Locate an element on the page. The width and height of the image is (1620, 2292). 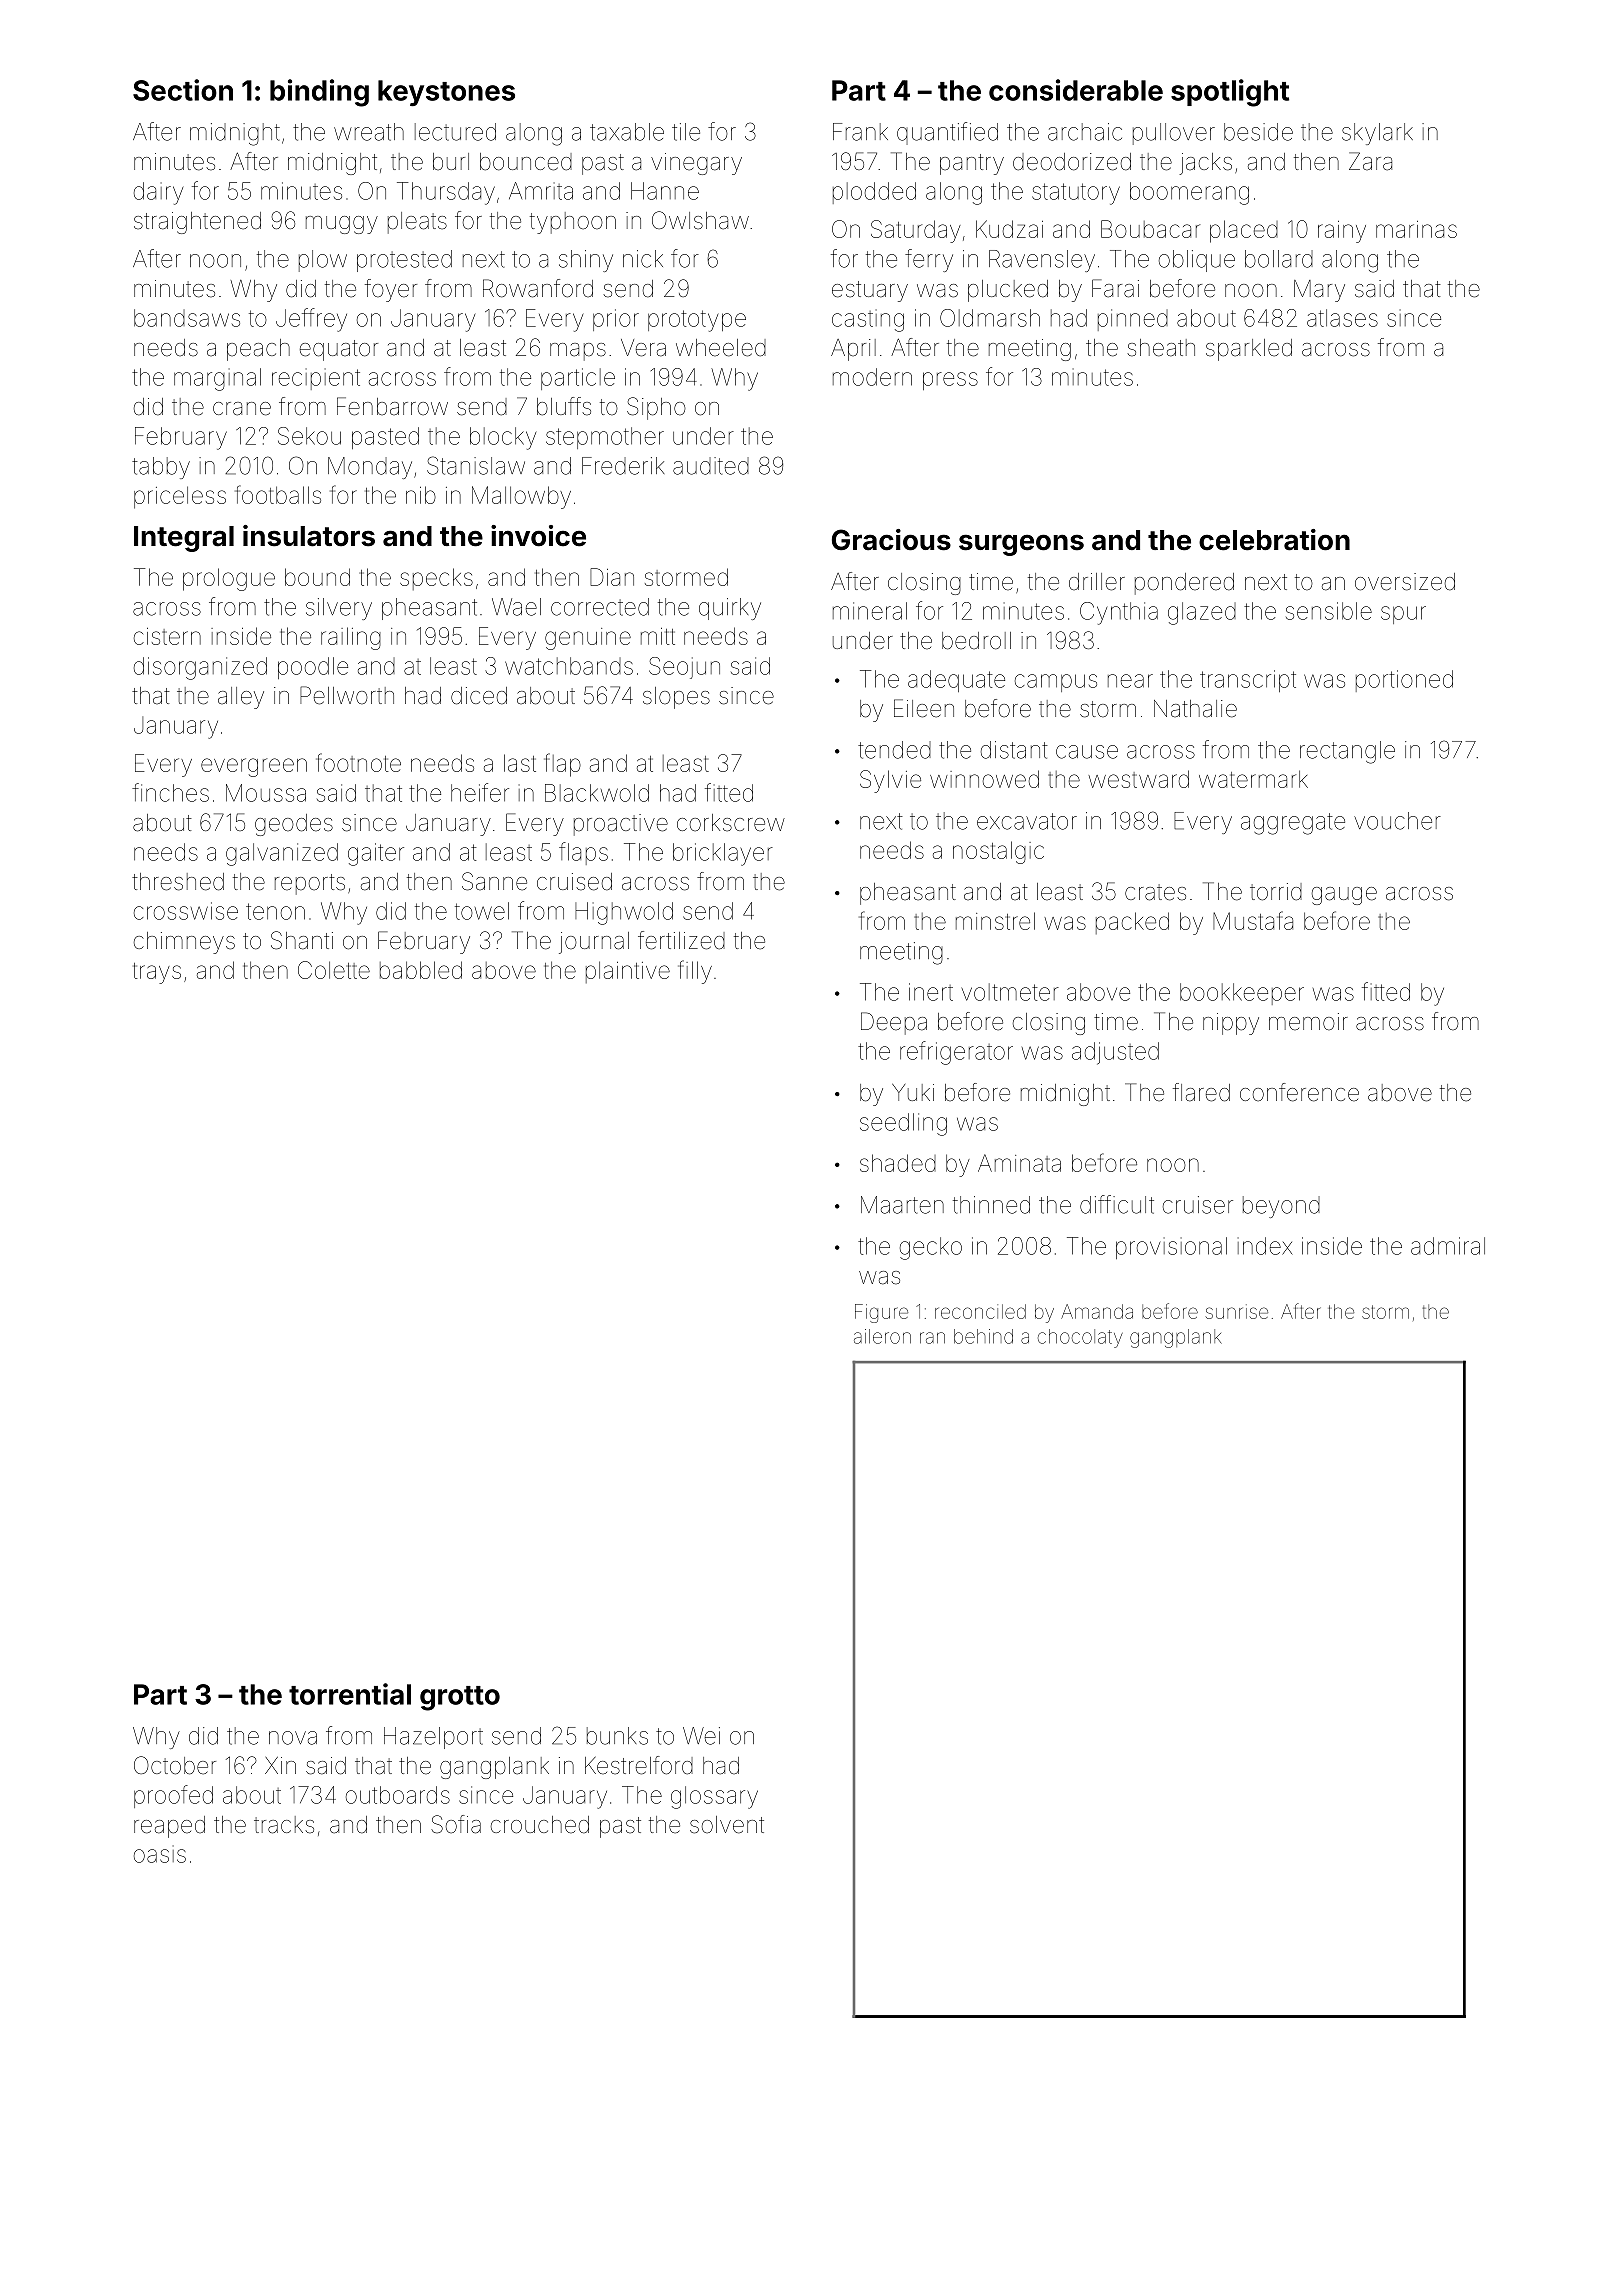
Section is located at coordinates (183, 90).
